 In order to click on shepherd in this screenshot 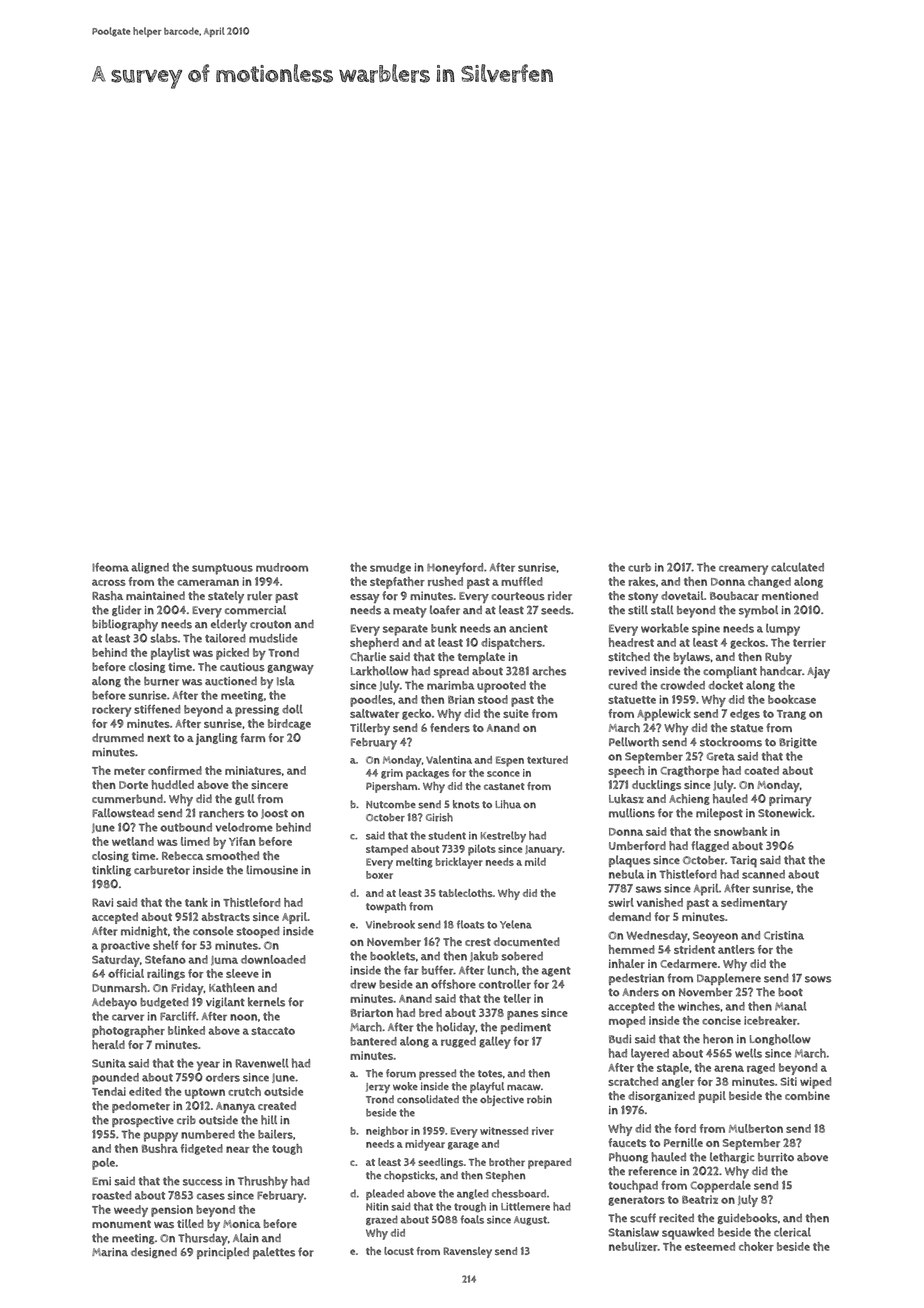, I will do `click(374, 644)`.
